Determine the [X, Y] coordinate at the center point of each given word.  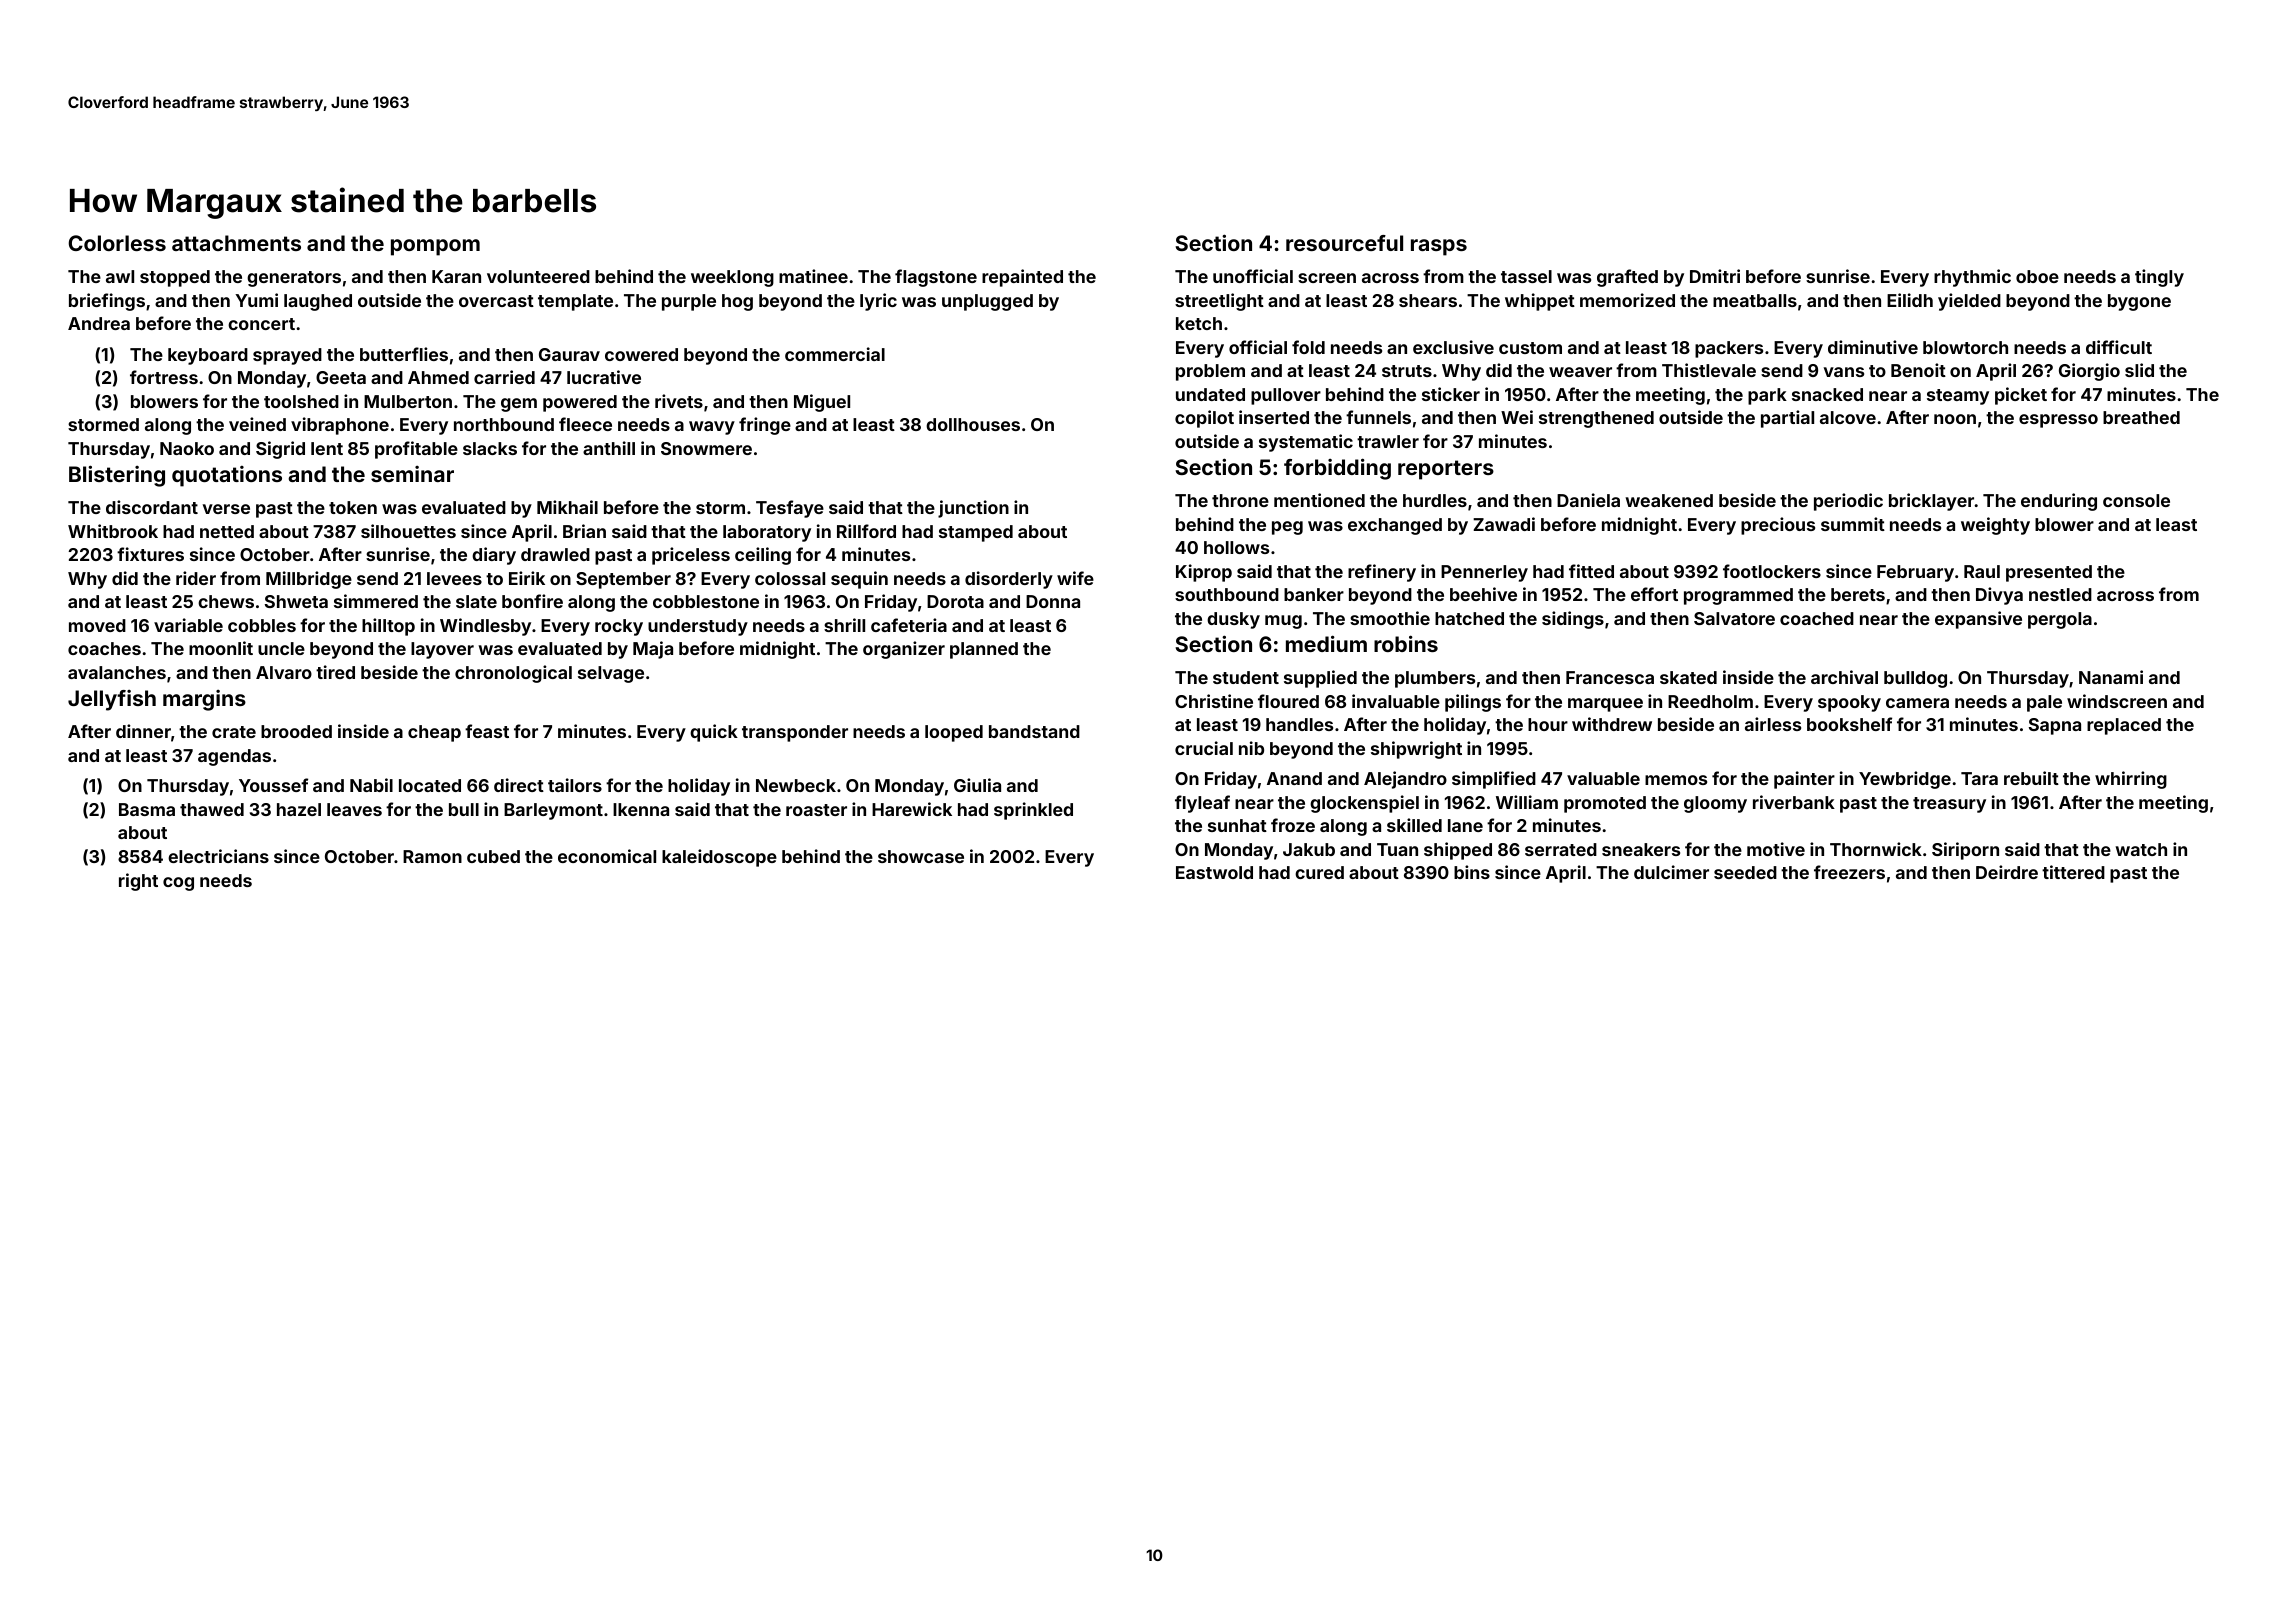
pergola [2060, 620]
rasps [1439, 247]
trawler [1388, 441]
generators [294, 279]
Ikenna [641, 809]
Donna [1053, 601]
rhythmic [1972, 278]
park [1767, 396]
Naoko [187, 448]
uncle [281, 648]
